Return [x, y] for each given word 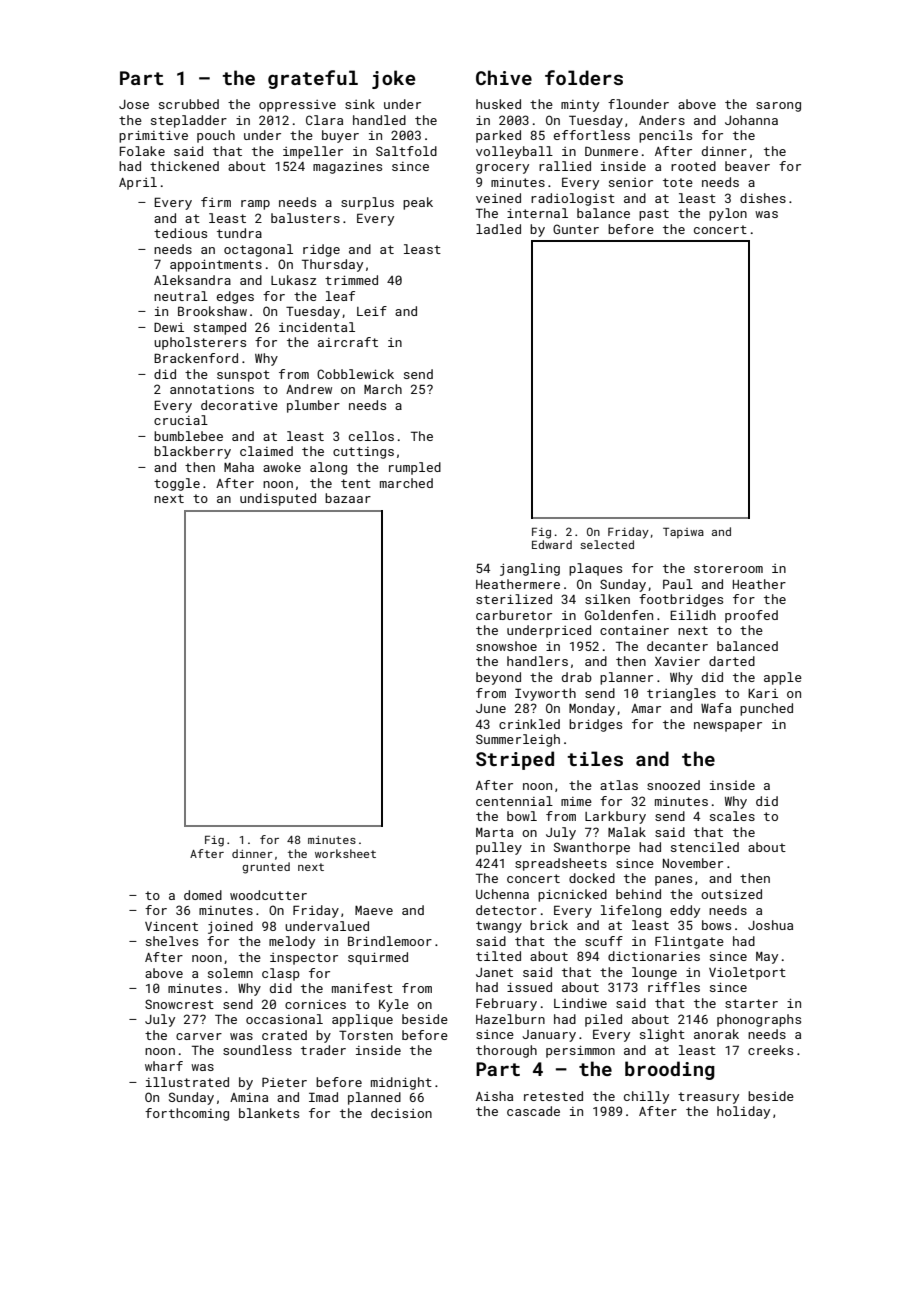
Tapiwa [683, 533]
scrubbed [189, 104]
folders [584, 77]
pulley [499, 848]
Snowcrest [179, 1004]
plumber [313, 406]
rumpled [415, 468]
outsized [731, 894]
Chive [504, 77]
